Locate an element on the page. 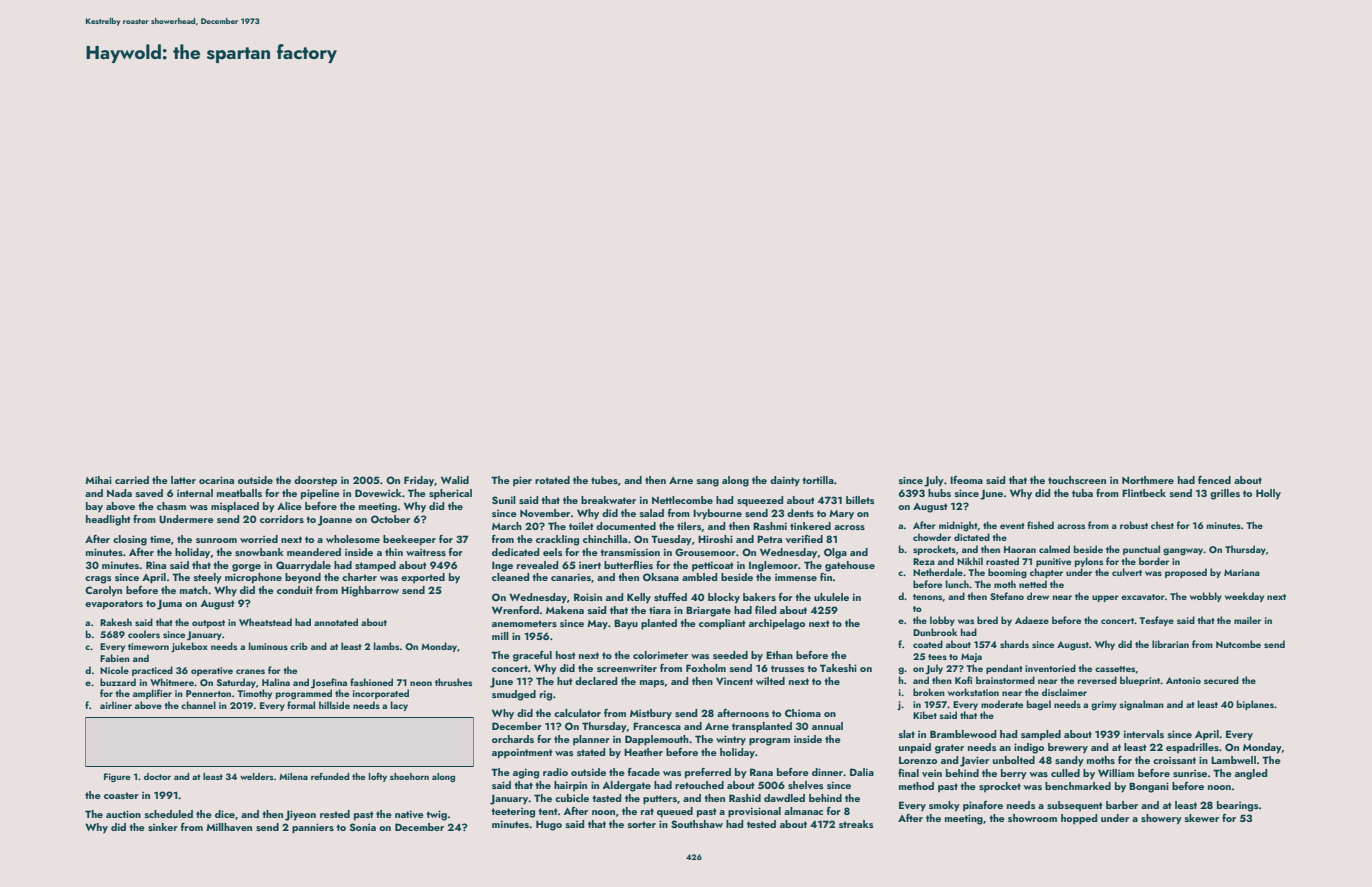  Josefina is located at coordinates (329, 683).
